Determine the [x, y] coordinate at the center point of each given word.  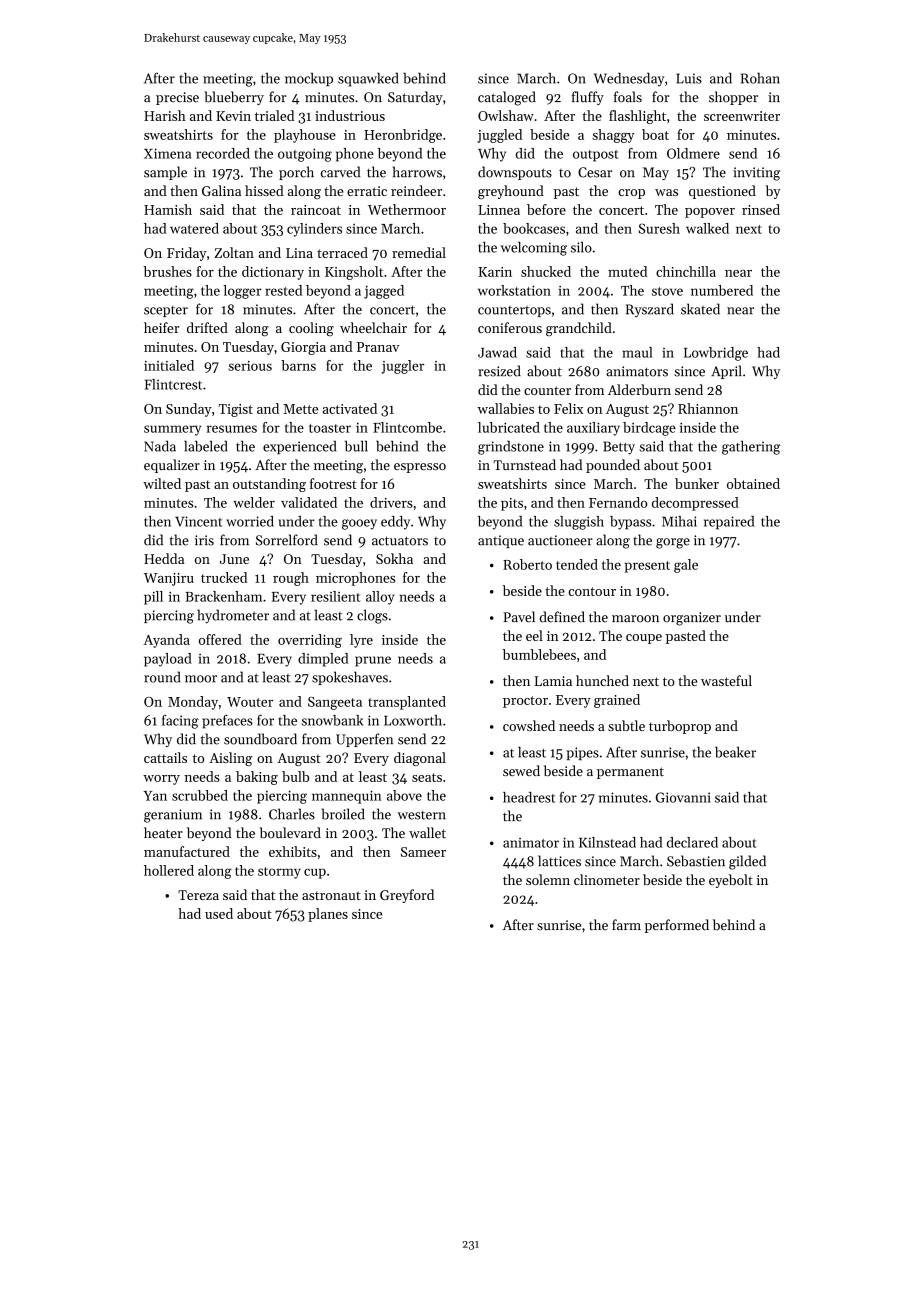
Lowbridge [716, 354]
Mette [300, 409]
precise [177, 98]
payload [168, 660]
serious [250, 366]
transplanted [407, 703]
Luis [689, 78]
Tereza [198, 895]
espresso [420, 468]
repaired [729, 523]
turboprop [680, 727]
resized [499, 371]
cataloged [507, 98]
